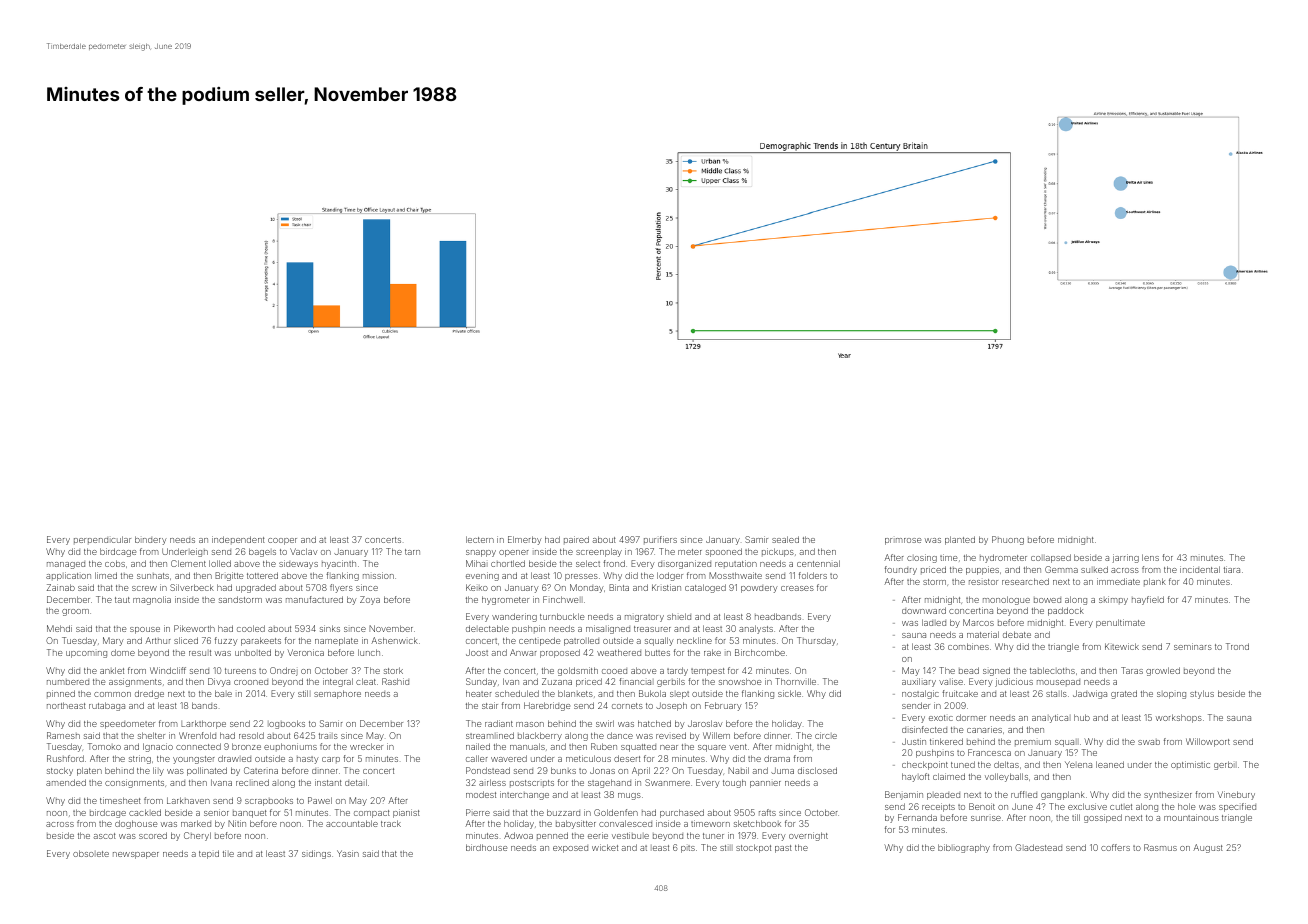  Describe the element at coordinates (269, 801) in the document. I see `scrapbooks` at that location.
